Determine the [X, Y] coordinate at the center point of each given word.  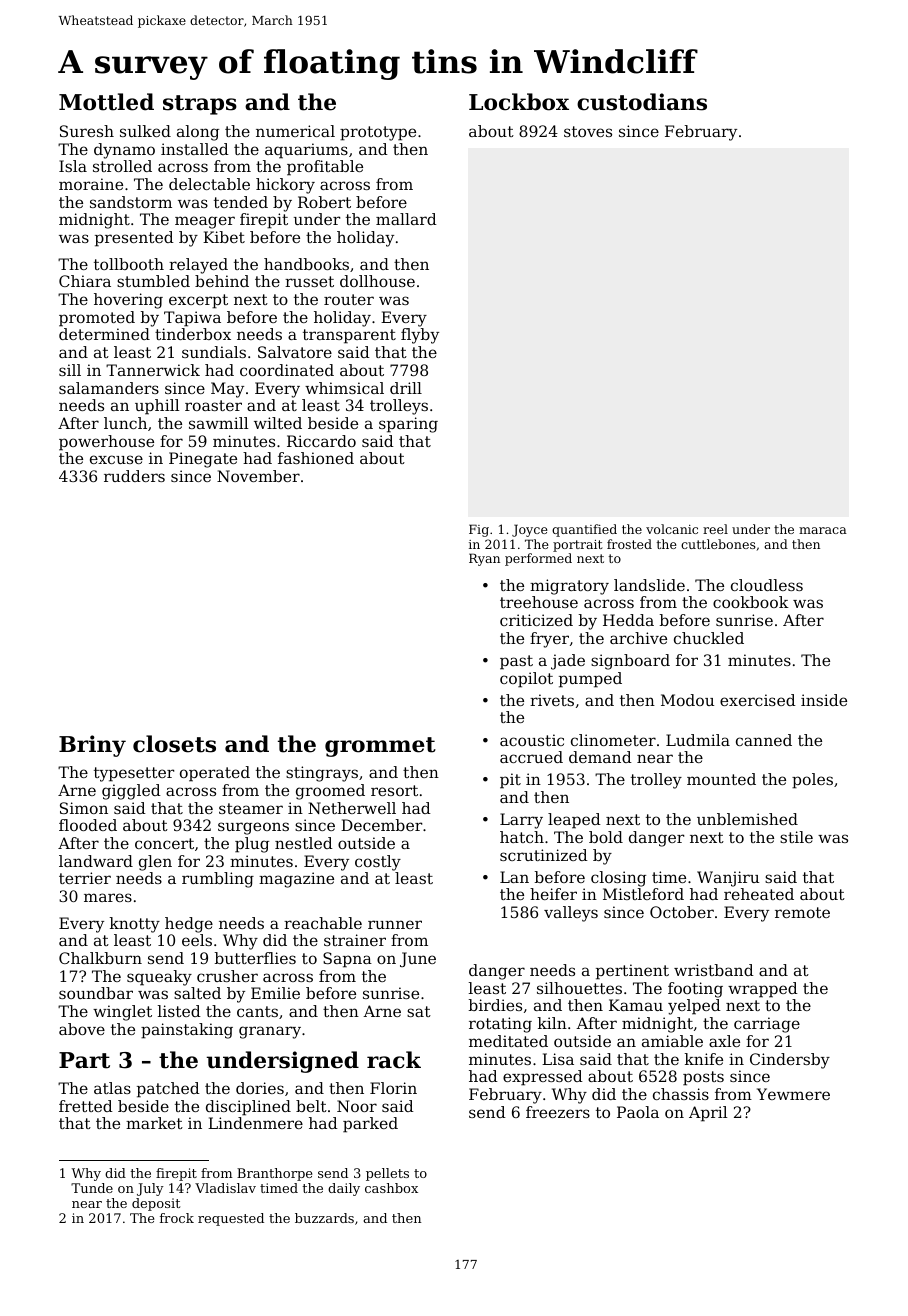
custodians [642, 102]
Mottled [106, 102]
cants [257, 1011]
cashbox [391, 1188]
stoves [588, 131]
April [708, 1114]
